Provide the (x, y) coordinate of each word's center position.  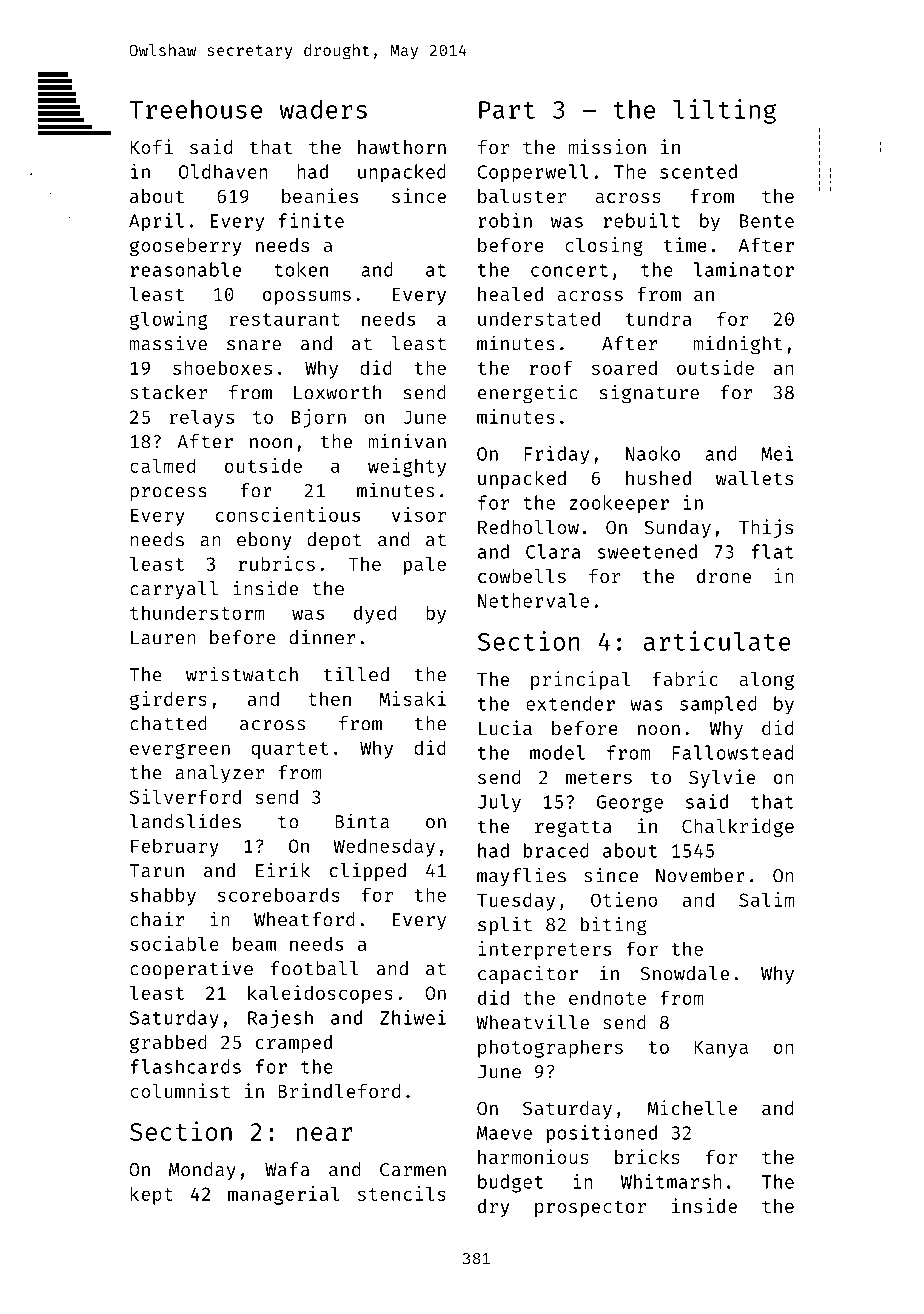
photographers (550, 1048)
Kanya (721, 1049)
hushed (658, 478)
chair (157, 919)
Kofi (151, 146)
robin (505, 220)
